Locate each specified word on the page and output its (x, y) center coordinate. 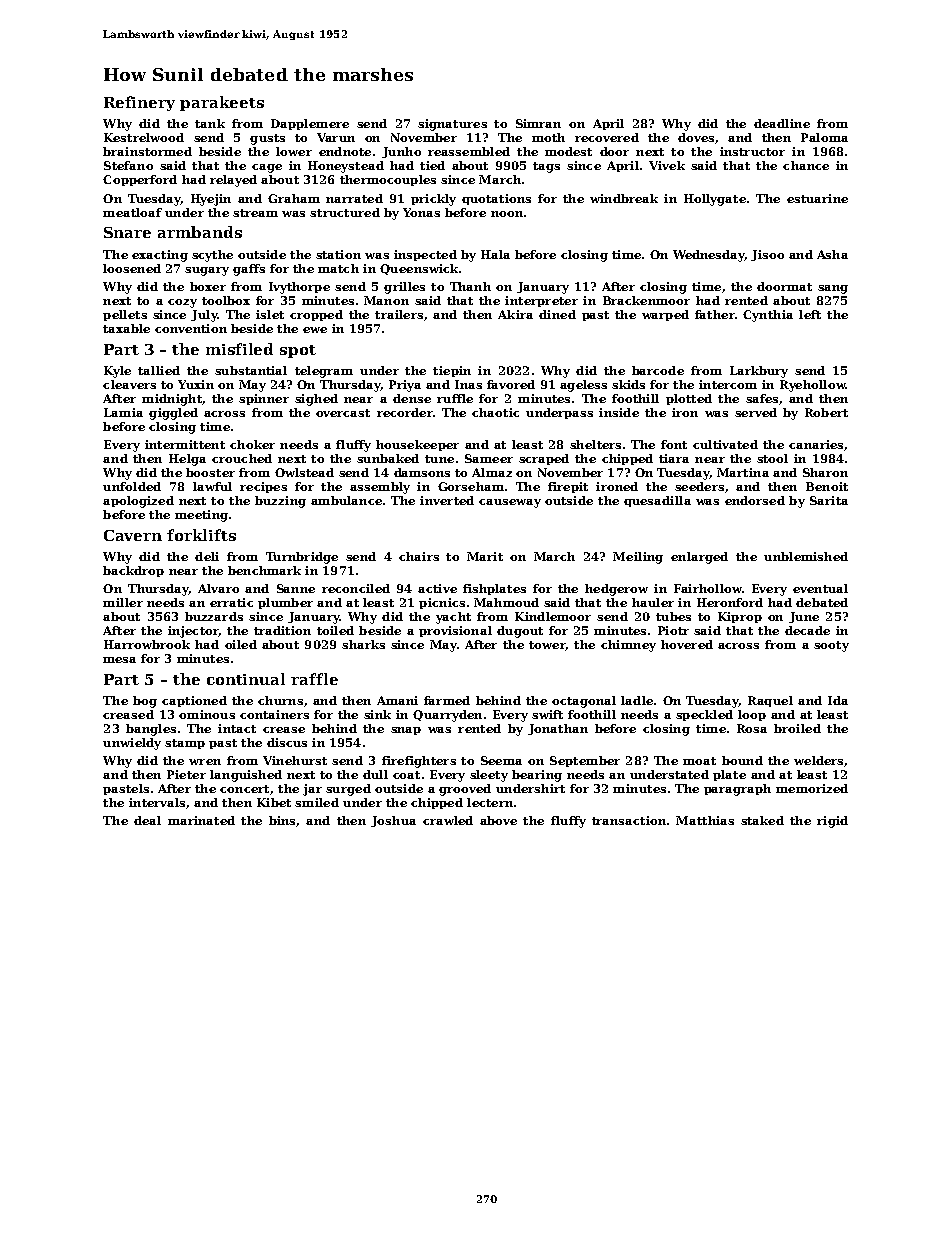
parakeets (222, 103)
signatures (452, 125)
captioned (194, 701)
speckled (704, 715)
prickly (433, 200)
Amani (397, 700)
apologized (138, 502)
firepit (568, 487)
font (674, 444)
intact (237, 728)
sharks (363, 644)
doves (696, 137)
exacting (160, 256)
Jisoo (767, 255)
